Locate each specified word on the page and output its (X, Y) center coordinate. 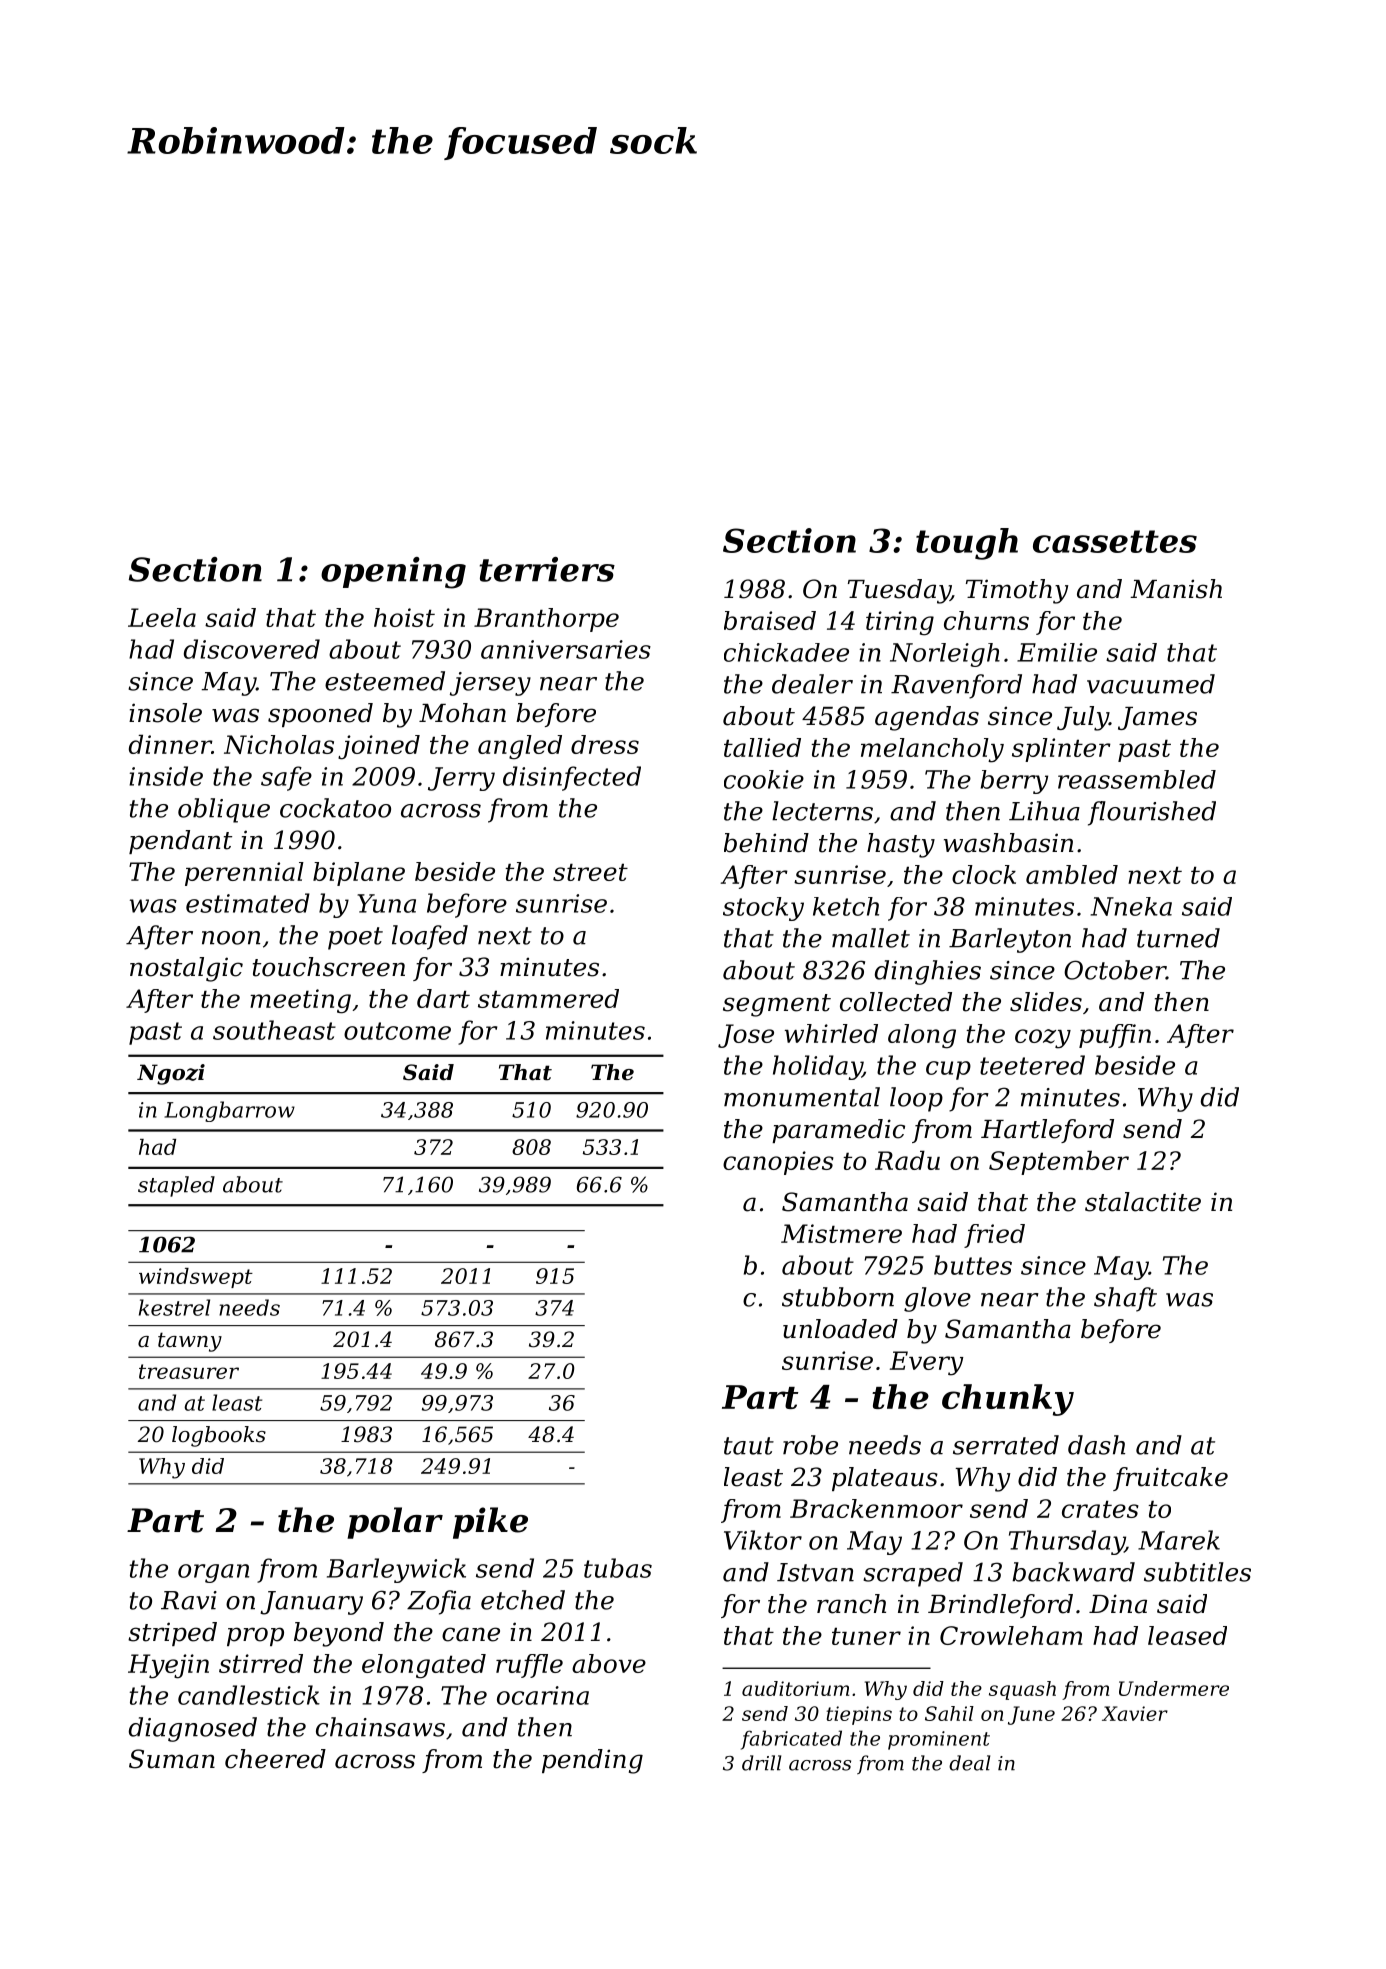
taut (749, 1446)
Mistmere (841, 1233)
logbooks (219, 1436)
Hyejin (168, 1666)
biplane (359, 874)
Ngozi (171, 1074)
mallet (871, 938)
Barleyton (1010, 940)
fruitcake (1170, 1479)
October (1115, 970)
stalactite (1143, 1202)
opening (393, 573)
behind (766, 843)
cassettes (1115, 541)
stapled (176, 1186)
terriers (547, 569)
